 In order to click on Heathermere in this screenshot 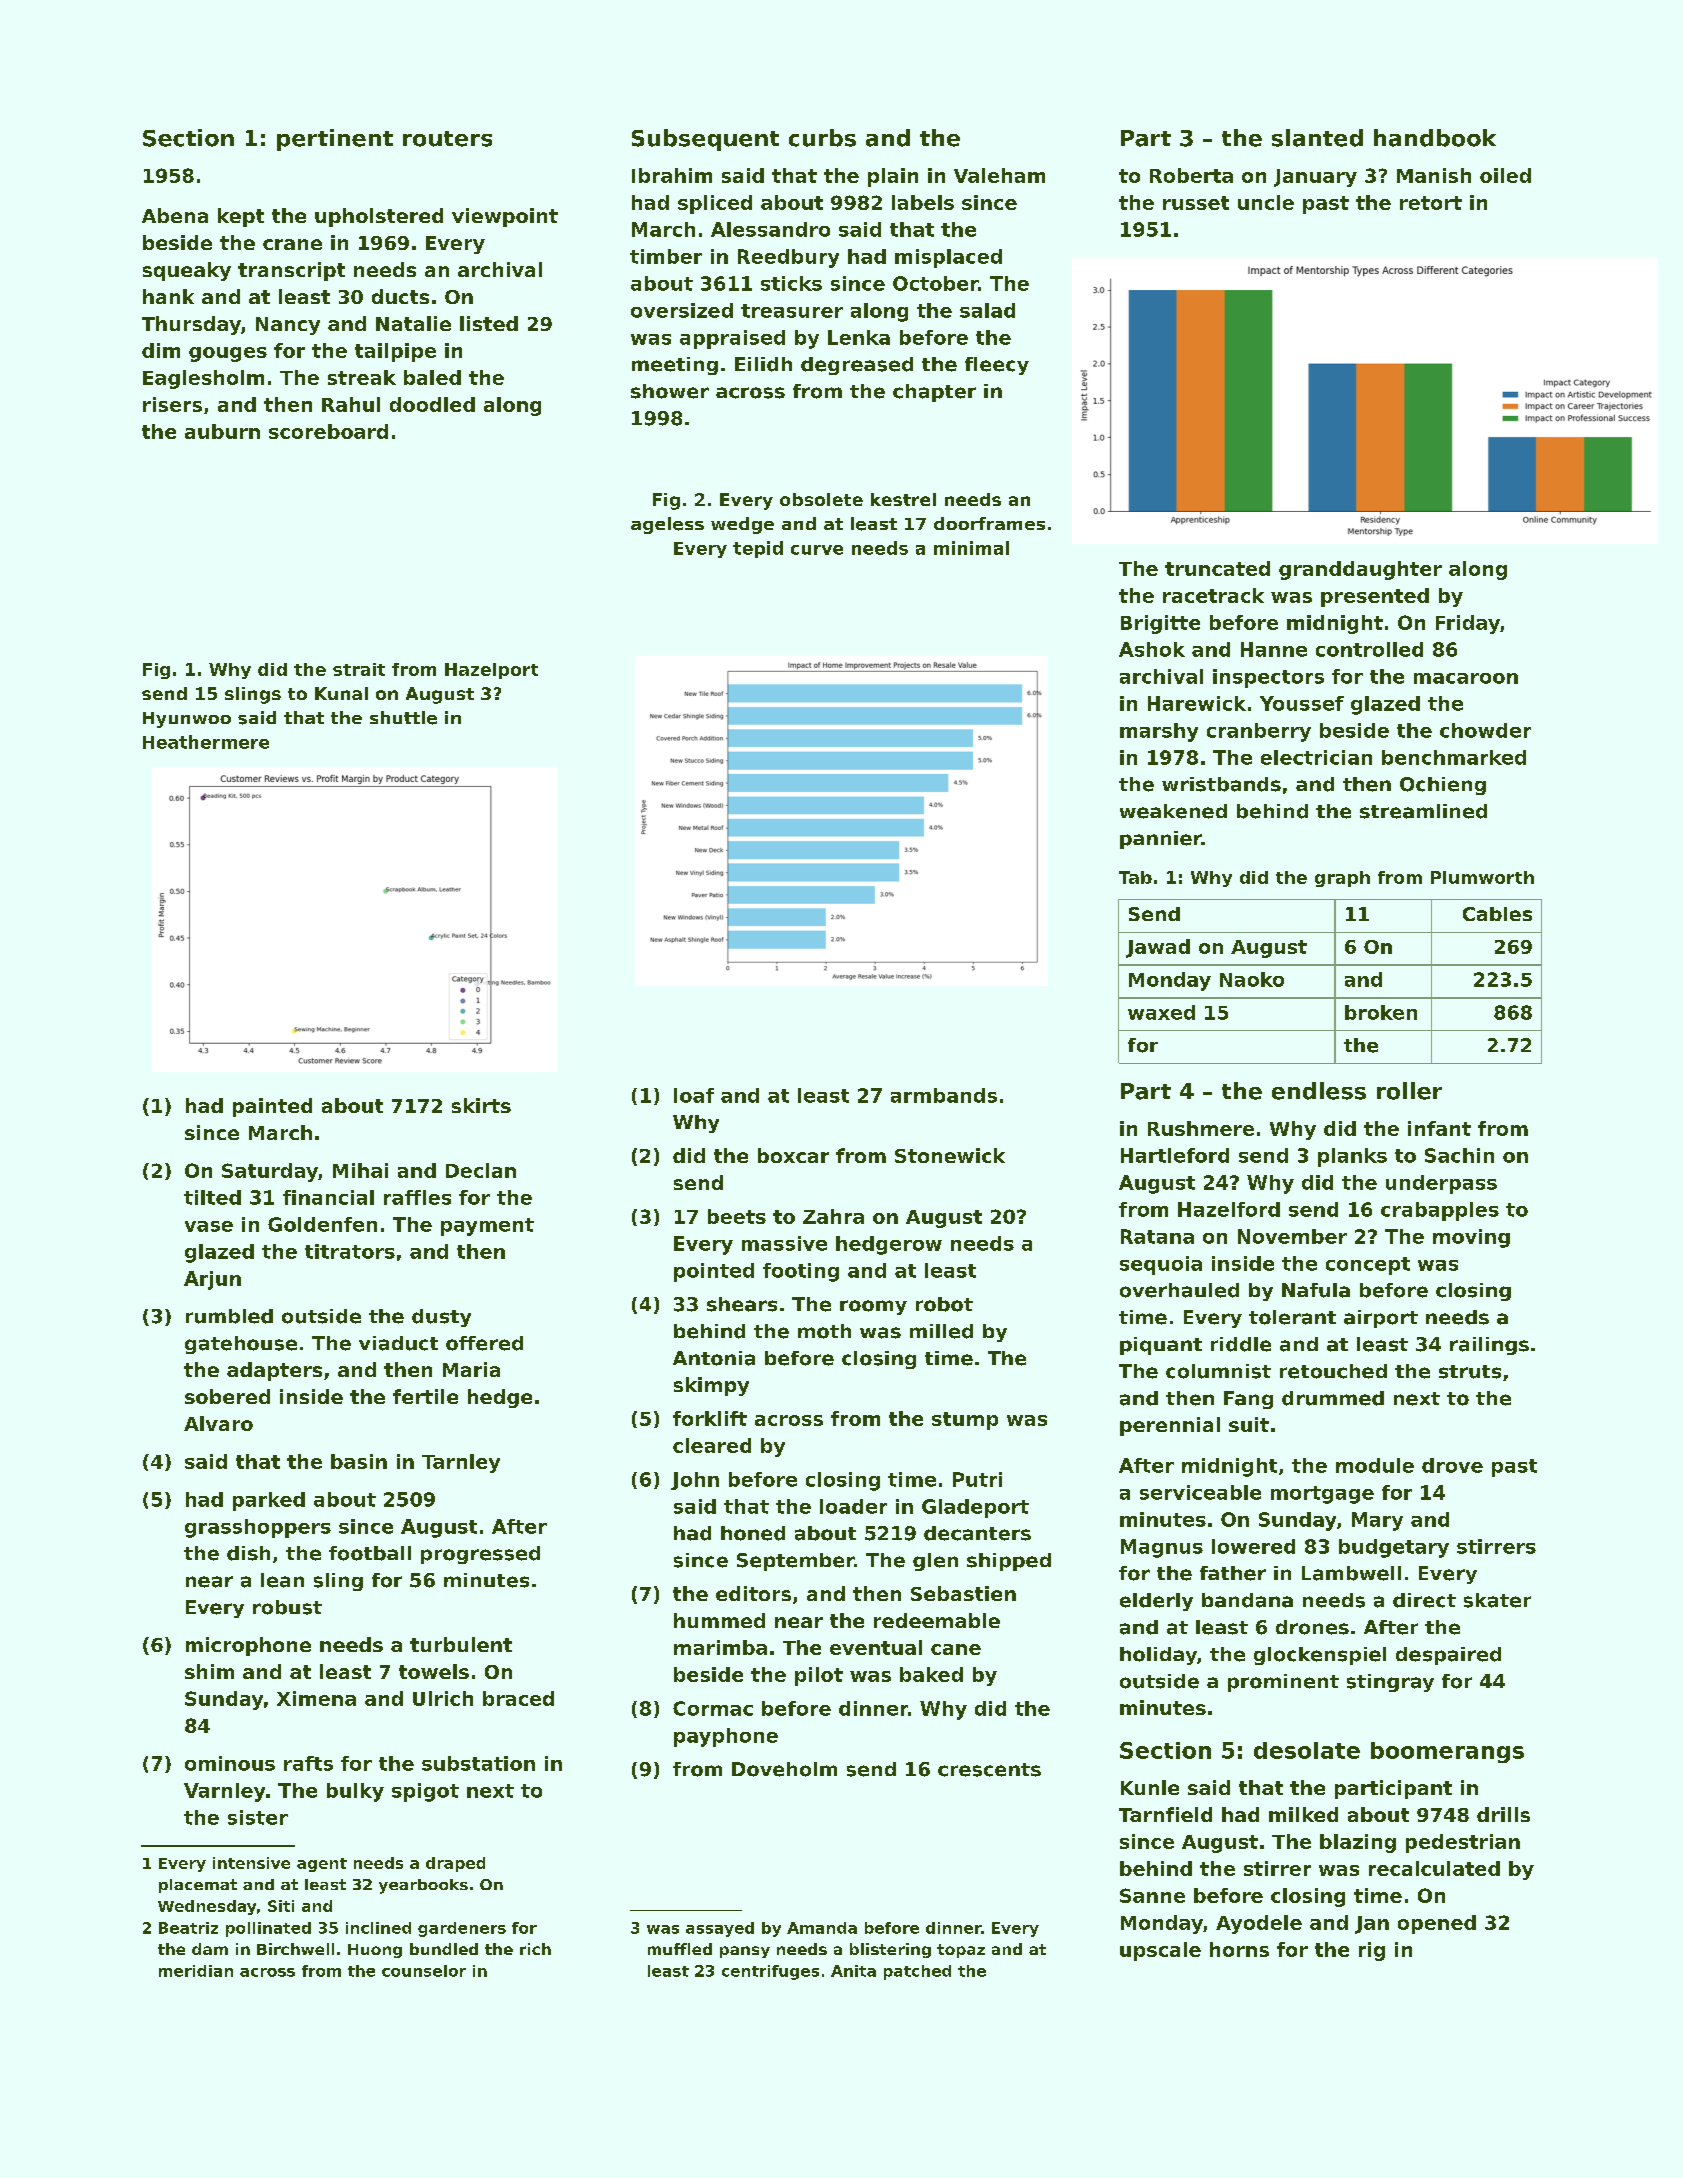, I will do `click(206, 742)`.
